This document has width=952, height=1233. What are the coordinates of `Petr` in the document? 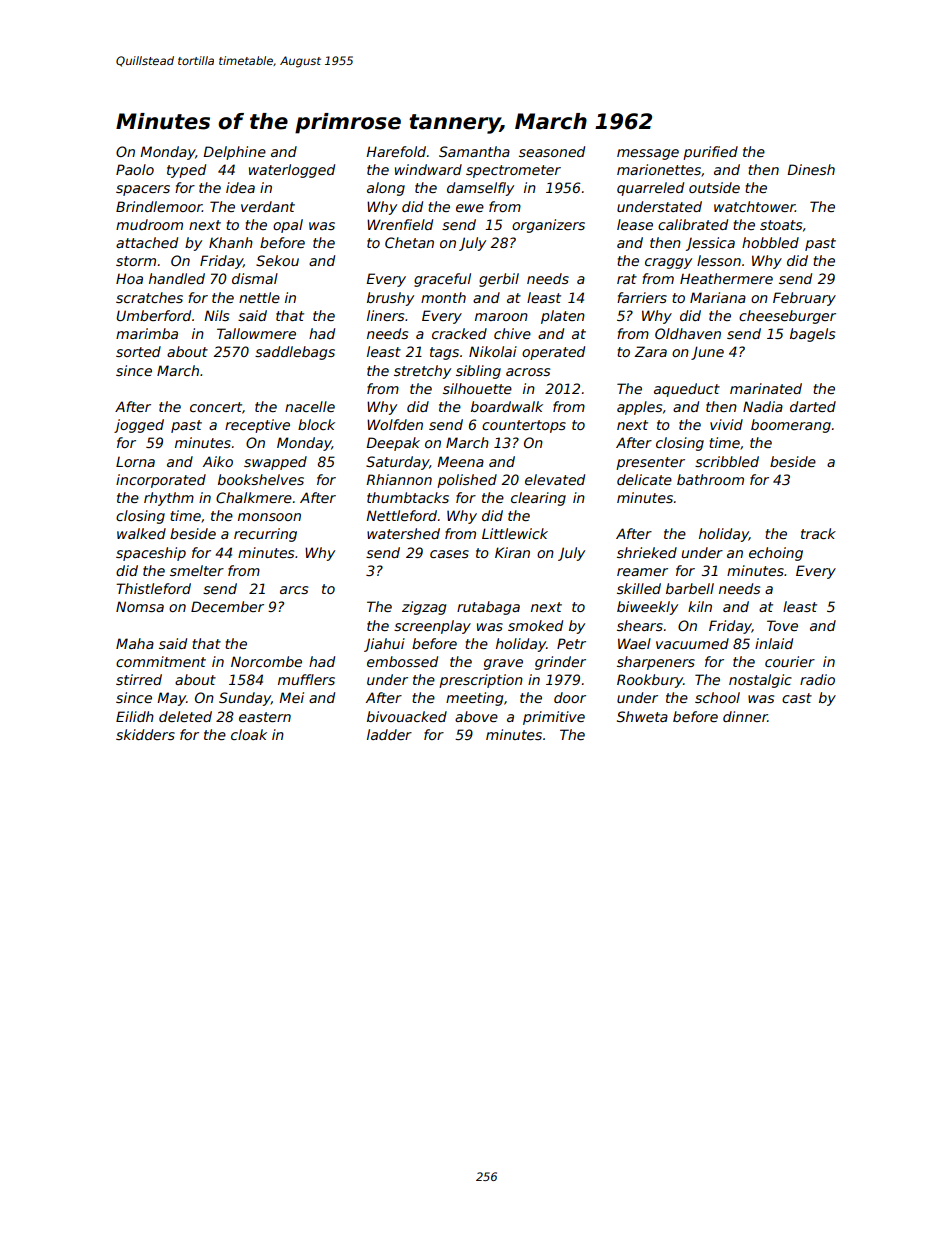 It's located at (571, 643).
